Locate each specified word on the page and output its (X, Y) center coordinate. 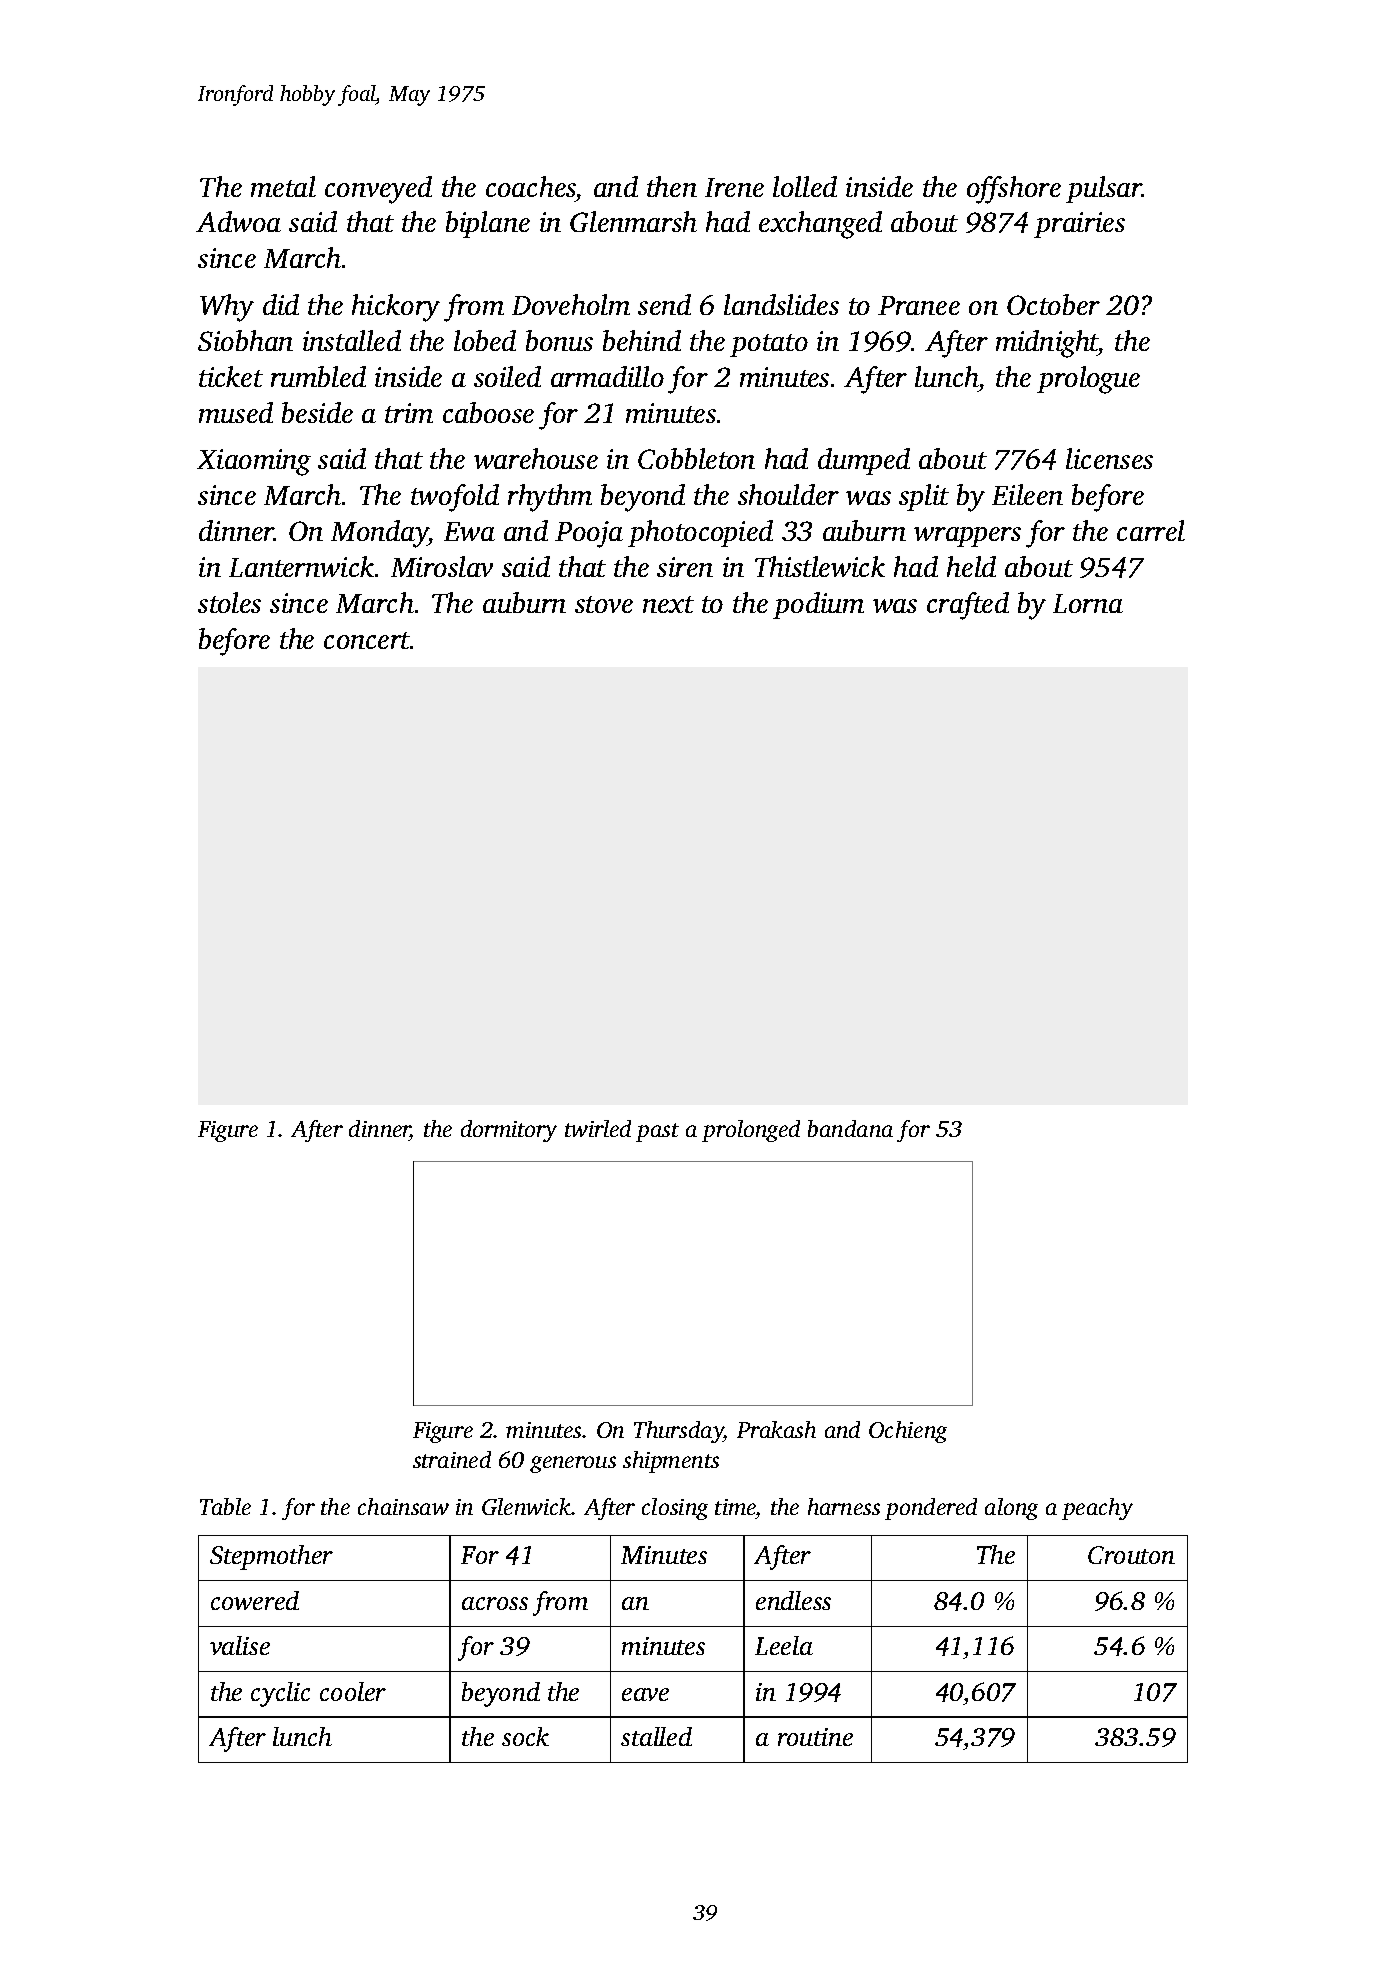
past (657, 1132)
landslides (781, 304)
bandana (850, 1128)
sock (525, 1736)
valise (240, 1645)
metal (283, 186)
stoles (229, 602)
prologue (1088, 380)
